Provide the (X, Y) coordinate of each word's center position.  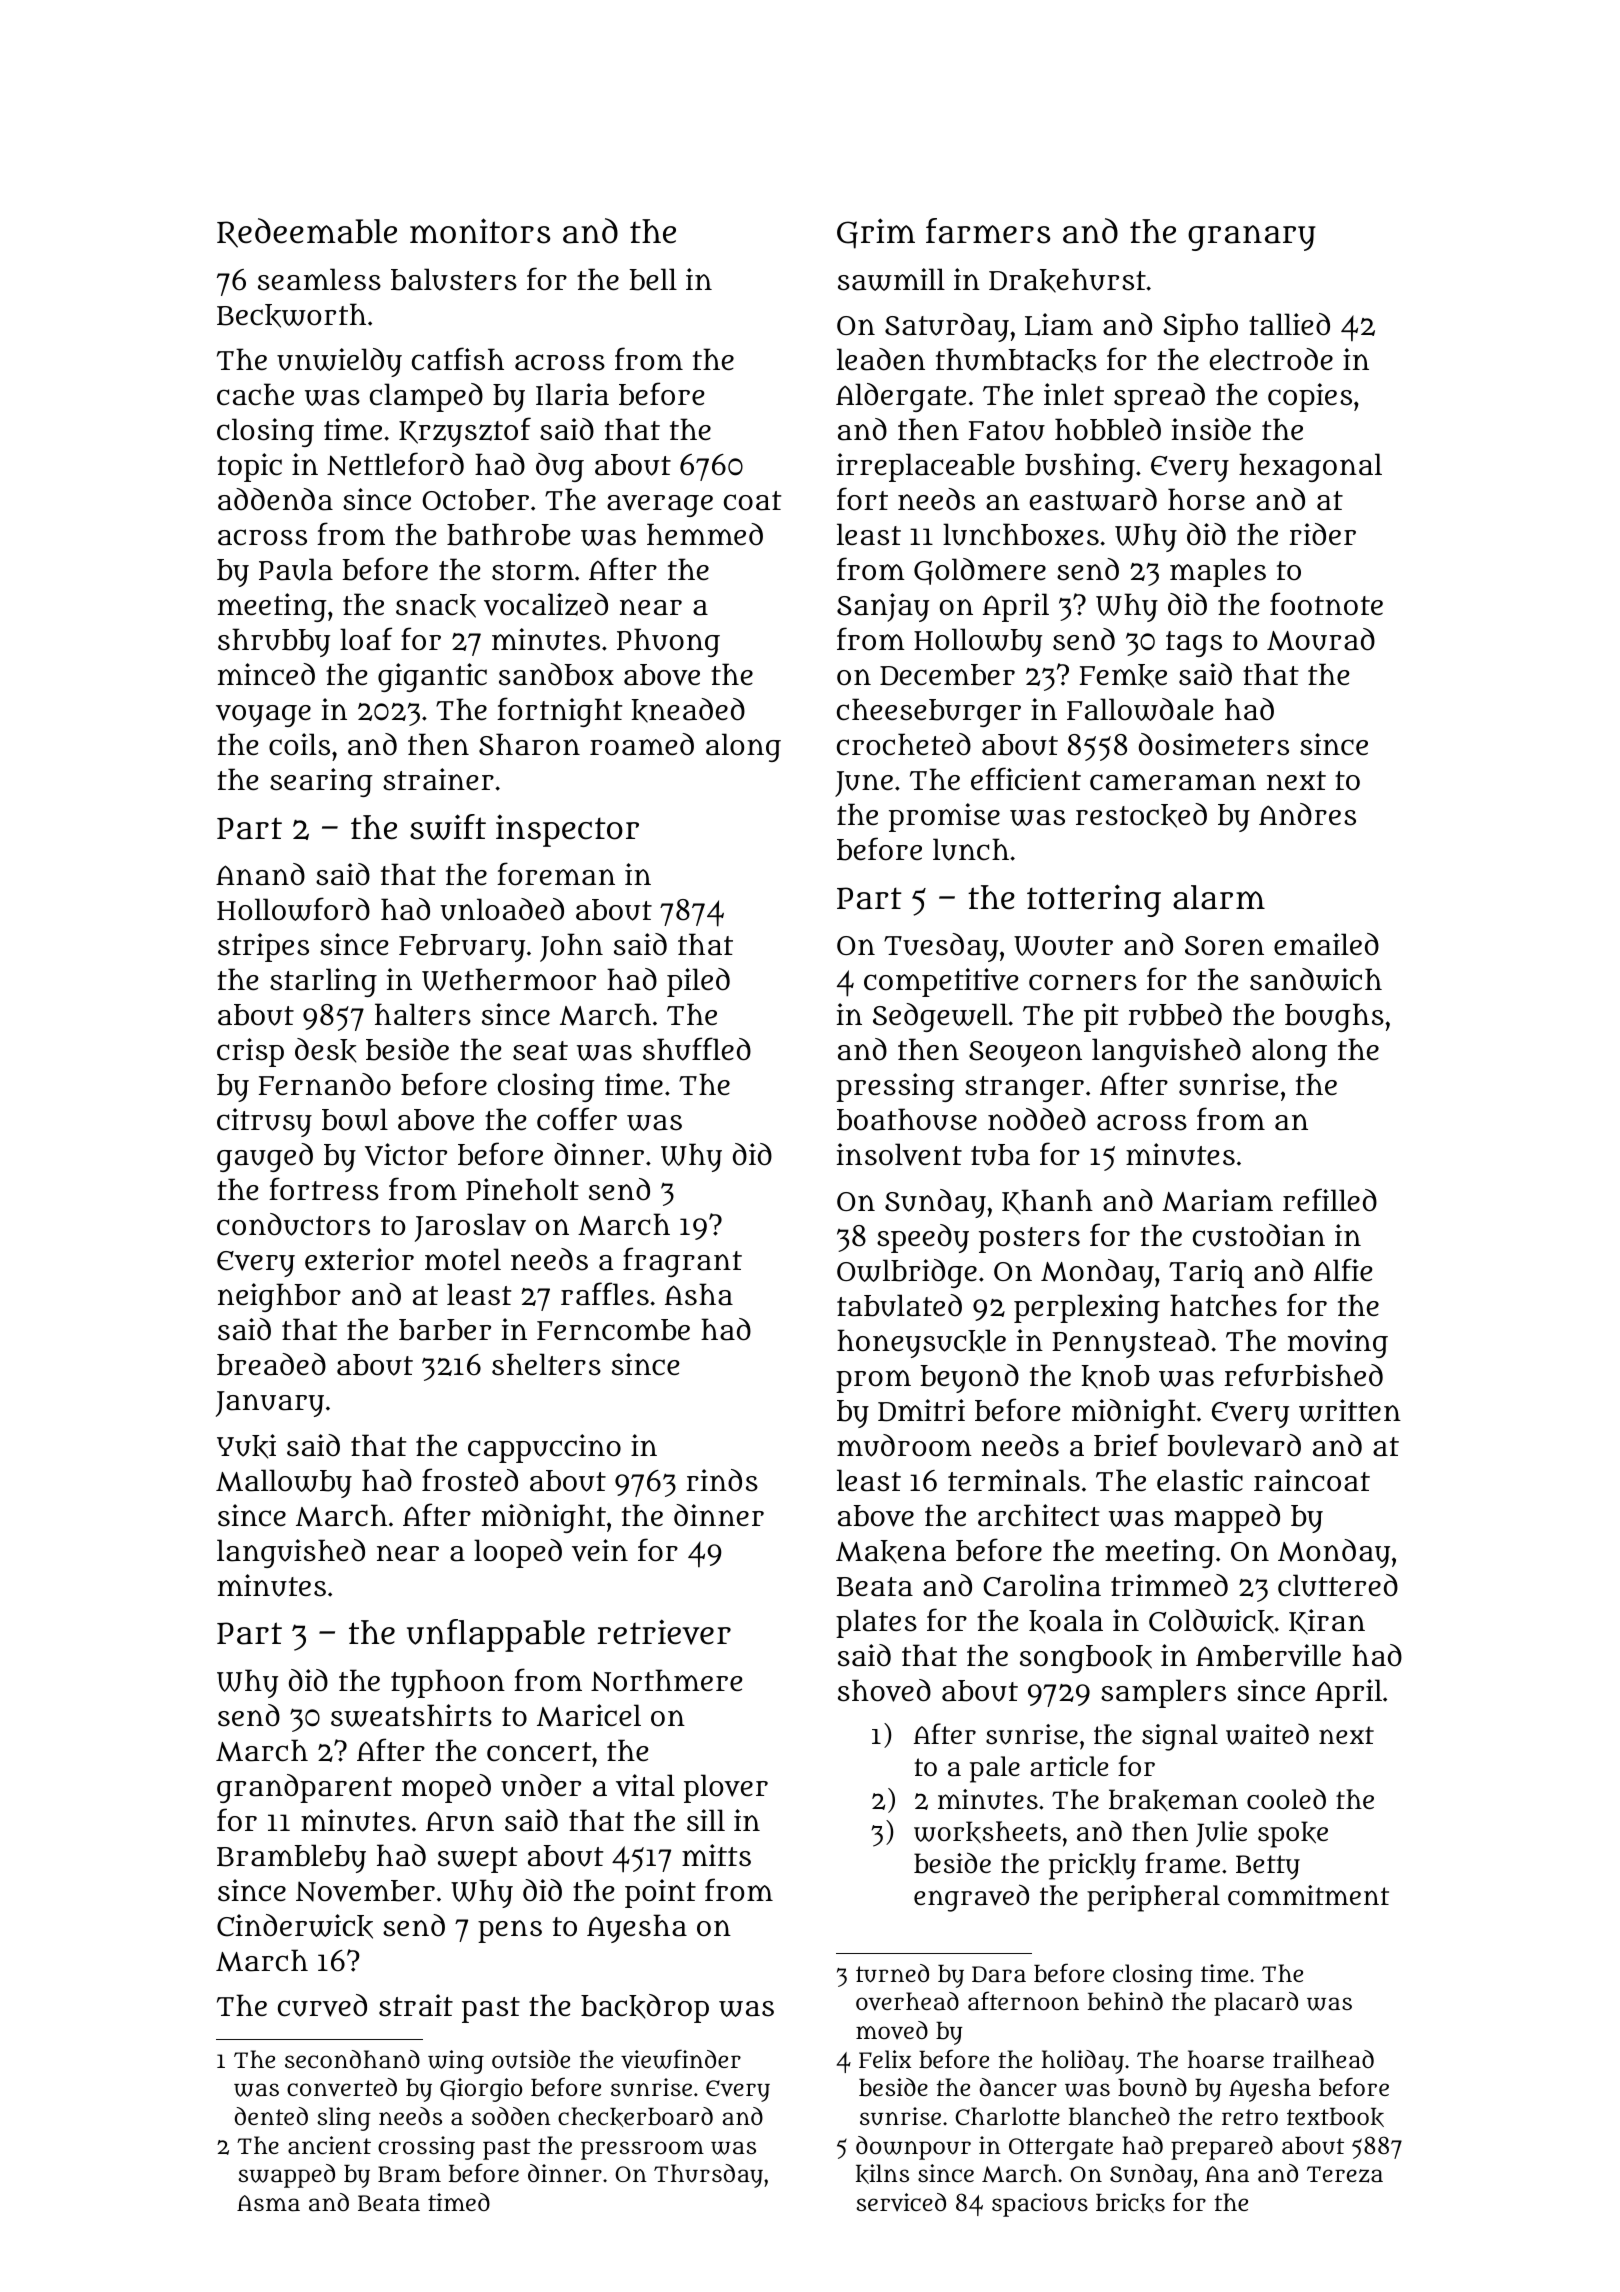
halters (423, 1014)
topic (249, 467)
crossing (426, 2148)
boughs (1334, 1017)
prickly (1092, 1866)
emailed (1326, 944)
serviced (901, 2202)
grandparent (304, 1788)
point (660, 1893)
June (864, 784)
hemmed (705, 534)
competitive (941, 982)
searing (321, 782)
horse (1206, 499)
